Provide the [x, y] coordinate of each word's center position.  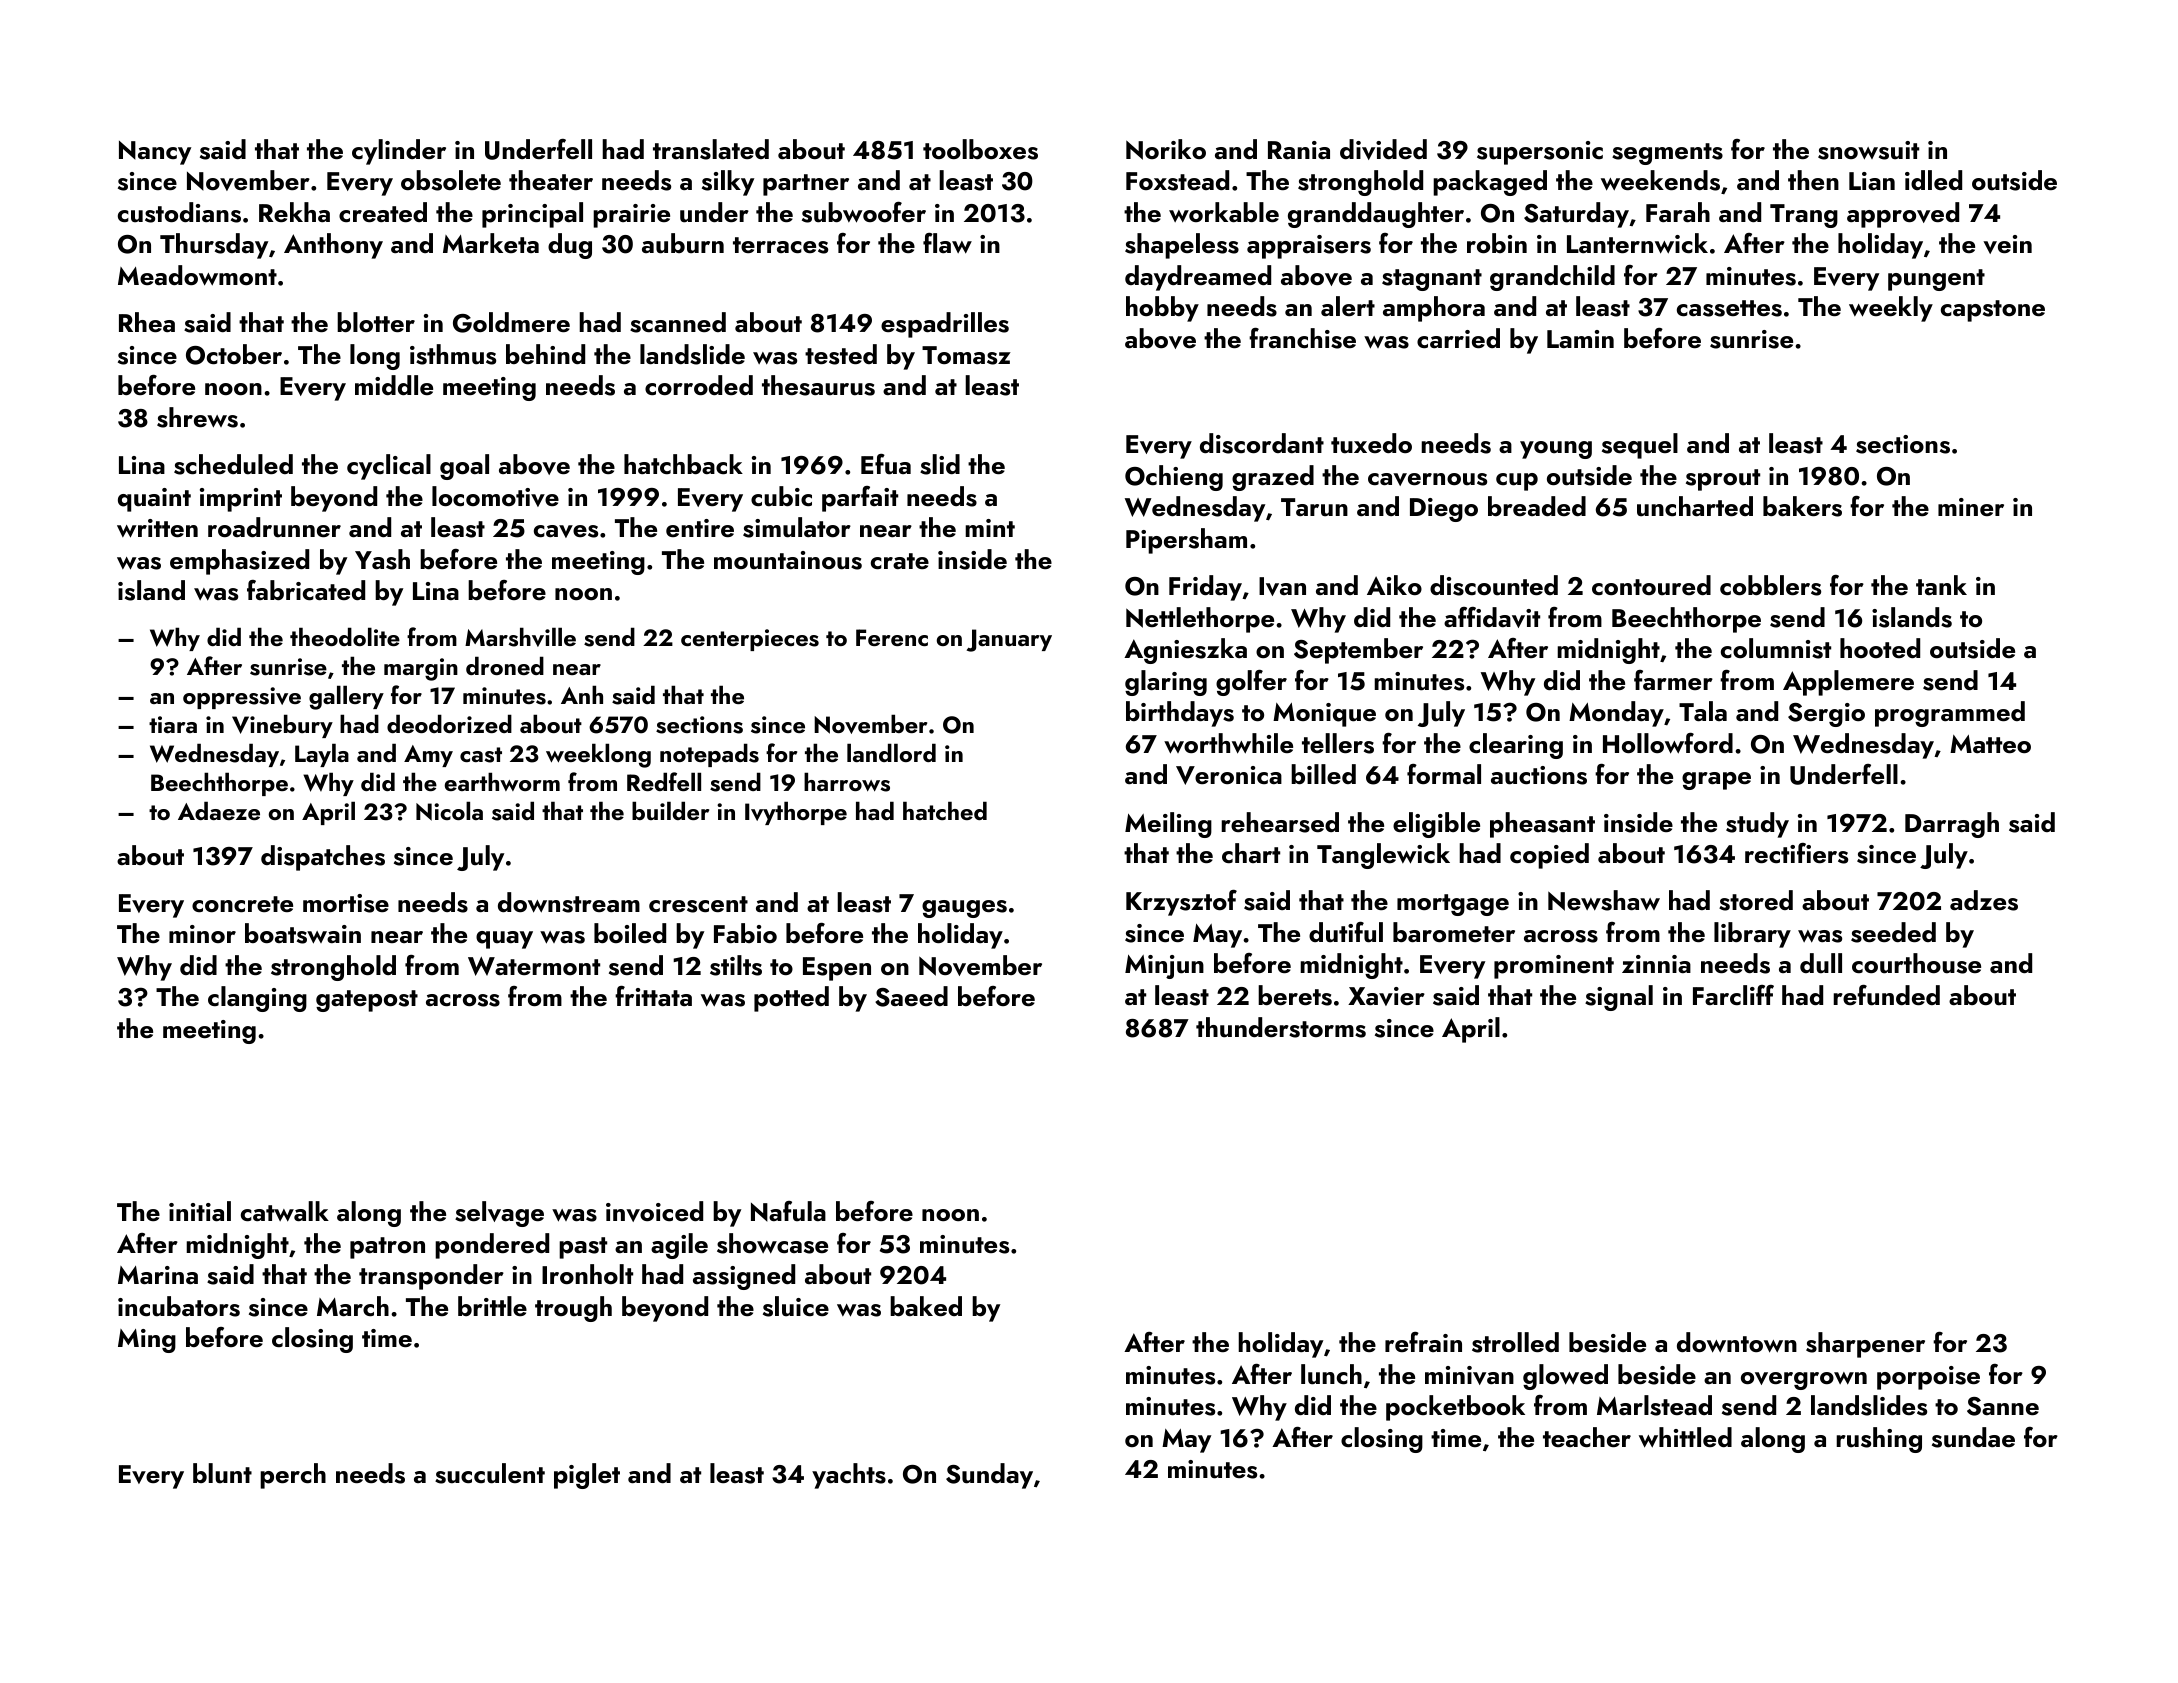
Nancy [155, 153]
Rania [1299, 150]
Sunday [989, 1476]
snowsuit [1868, 150]
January [1009, 640]
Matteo [1990, 744]
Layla [322, 755]
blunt [222, 1473]
